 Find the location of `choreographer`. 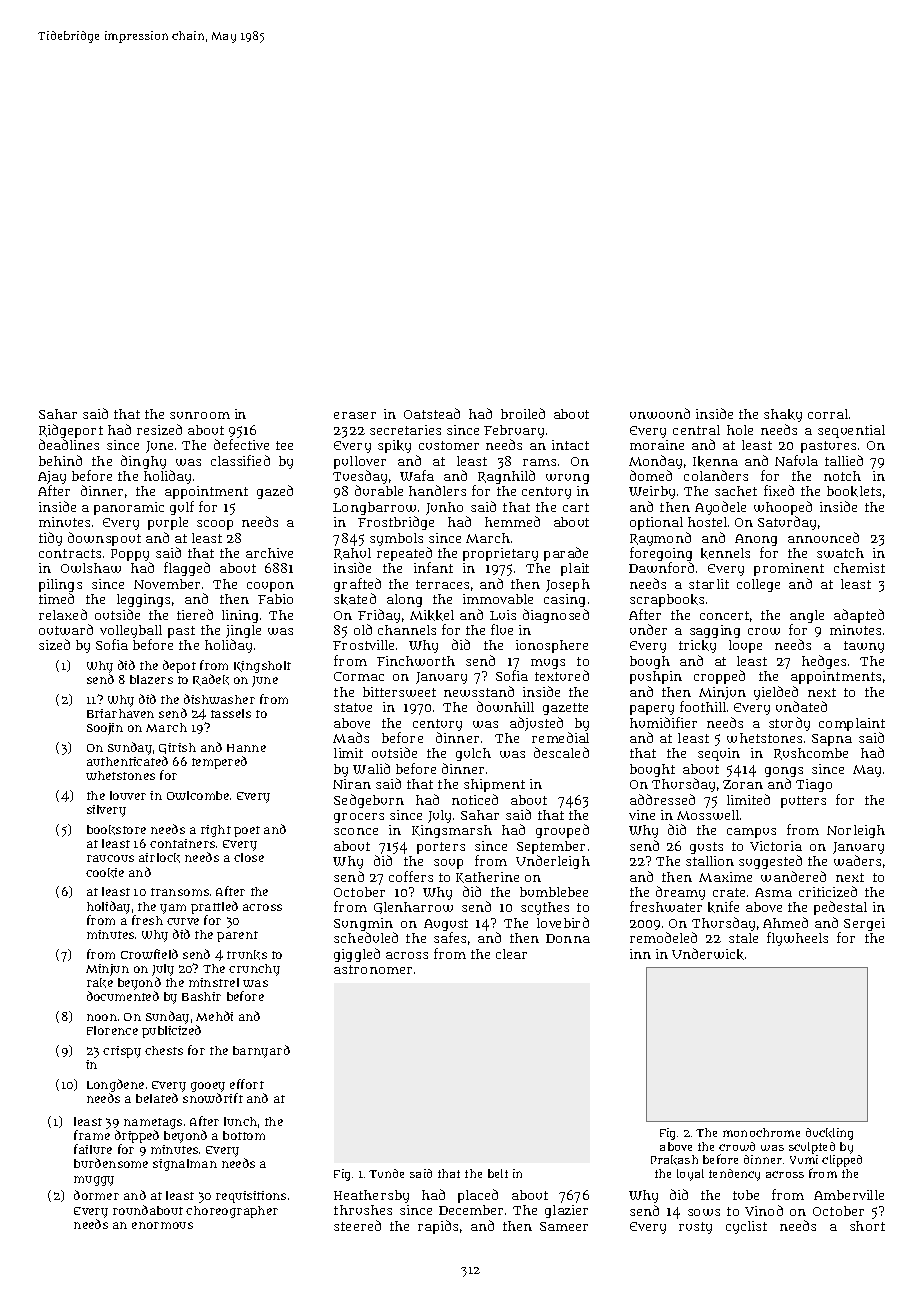

choreographer is located at coordinates (232, 1212).
